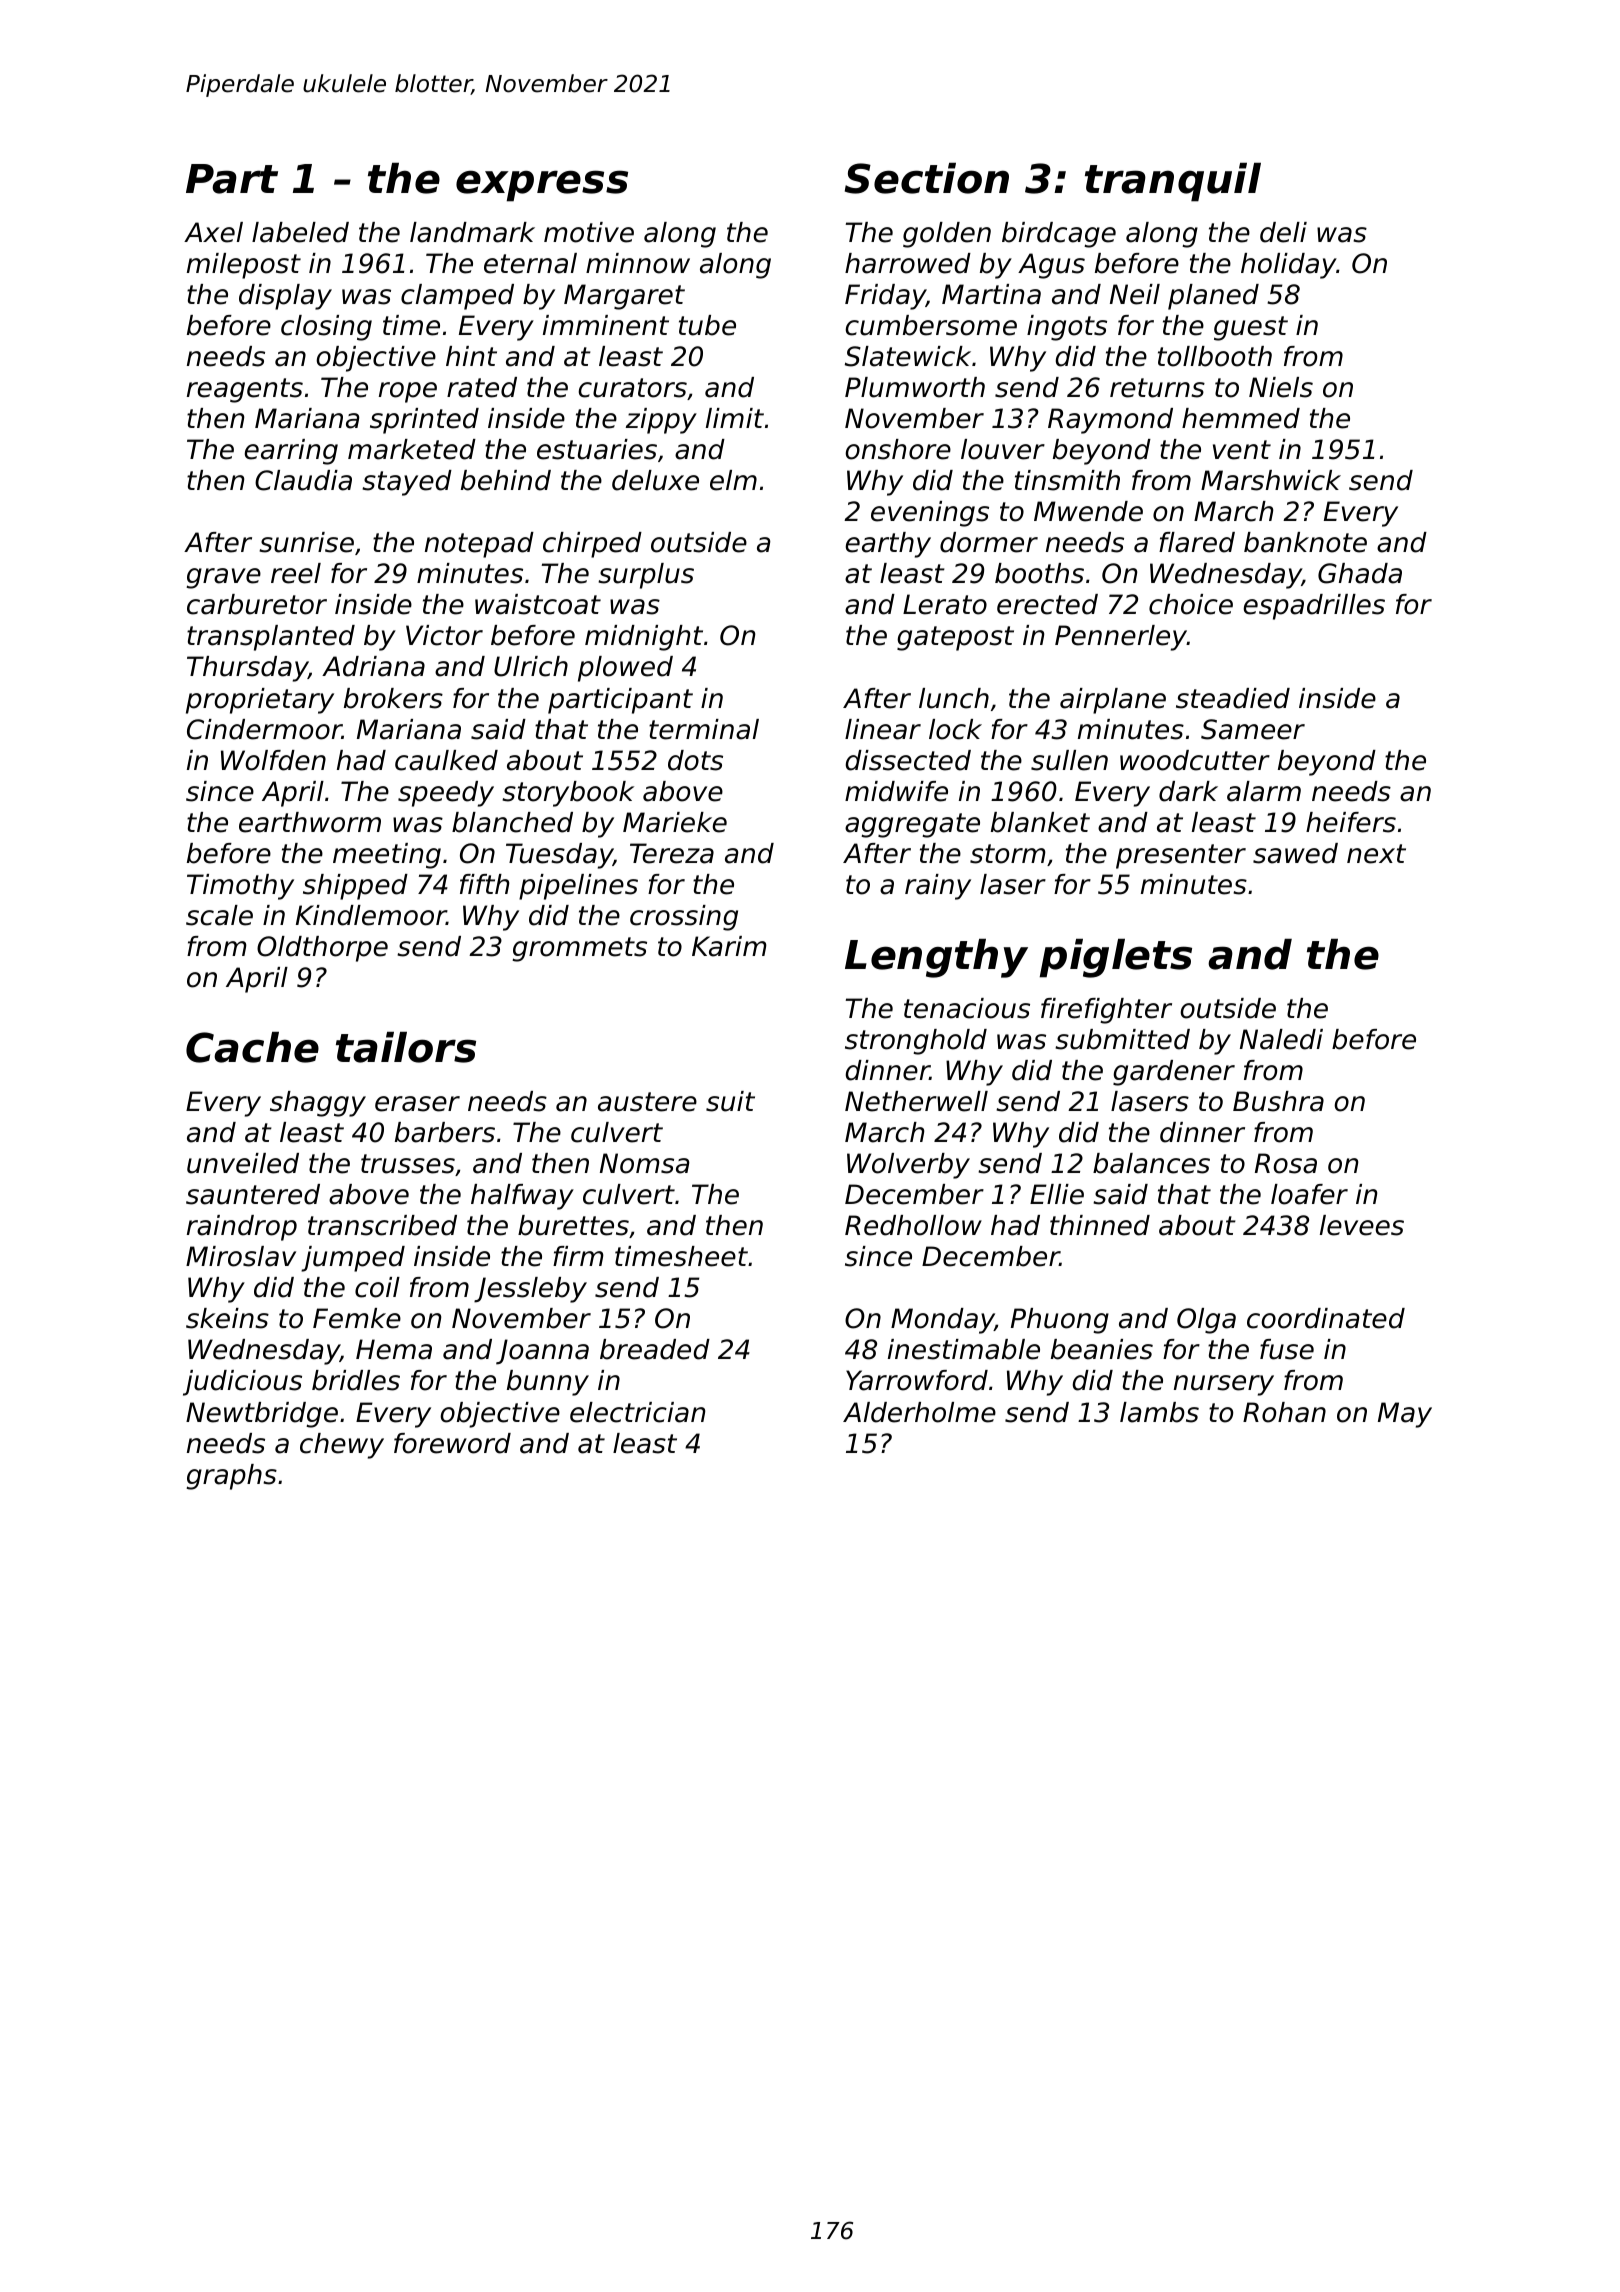  What do you see at coordinates (231, 1477) in the document?
I see `graphs` at bounding box center [231, 1477].
